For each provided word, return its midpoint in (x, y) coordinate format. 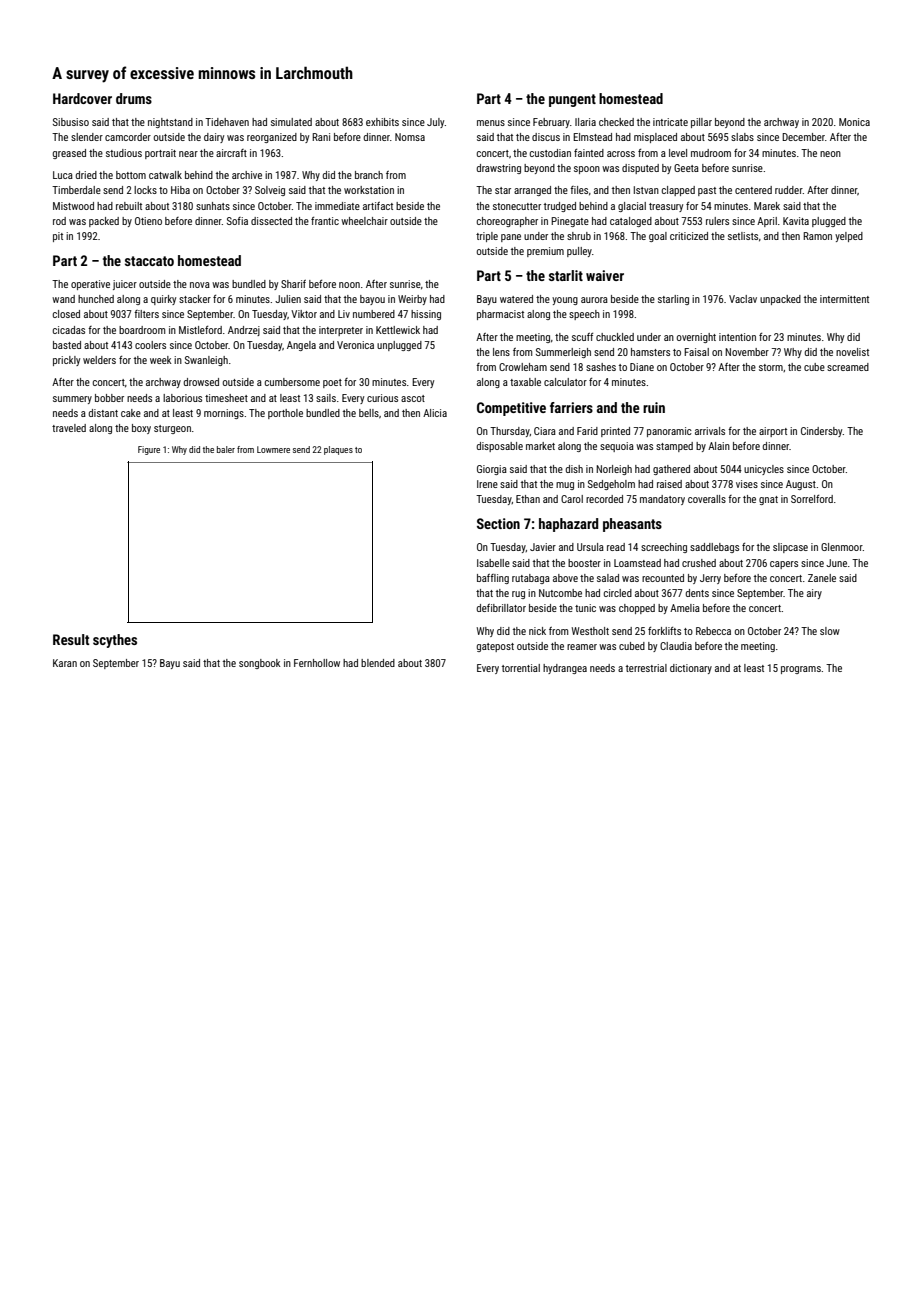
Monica (854, 122)
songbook (260, 664)
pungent (572, 100)
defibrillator (501, 608)
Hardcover (82, 98)
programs (801, 670)
